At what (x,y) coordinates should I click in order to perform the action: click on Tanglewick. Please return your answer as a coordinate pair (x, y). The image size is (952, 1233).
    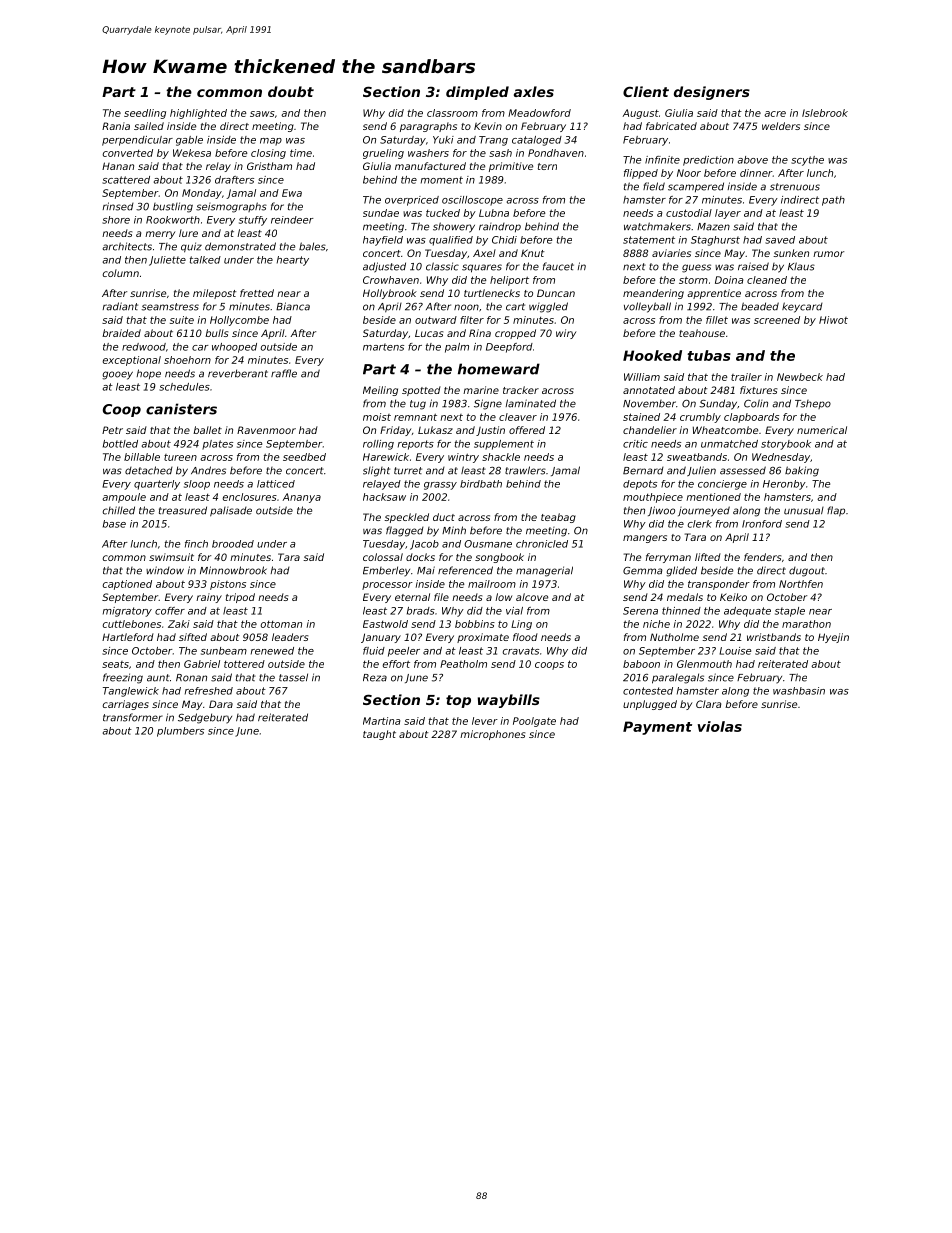
    Looking at the image, I should click on (131, 692).
